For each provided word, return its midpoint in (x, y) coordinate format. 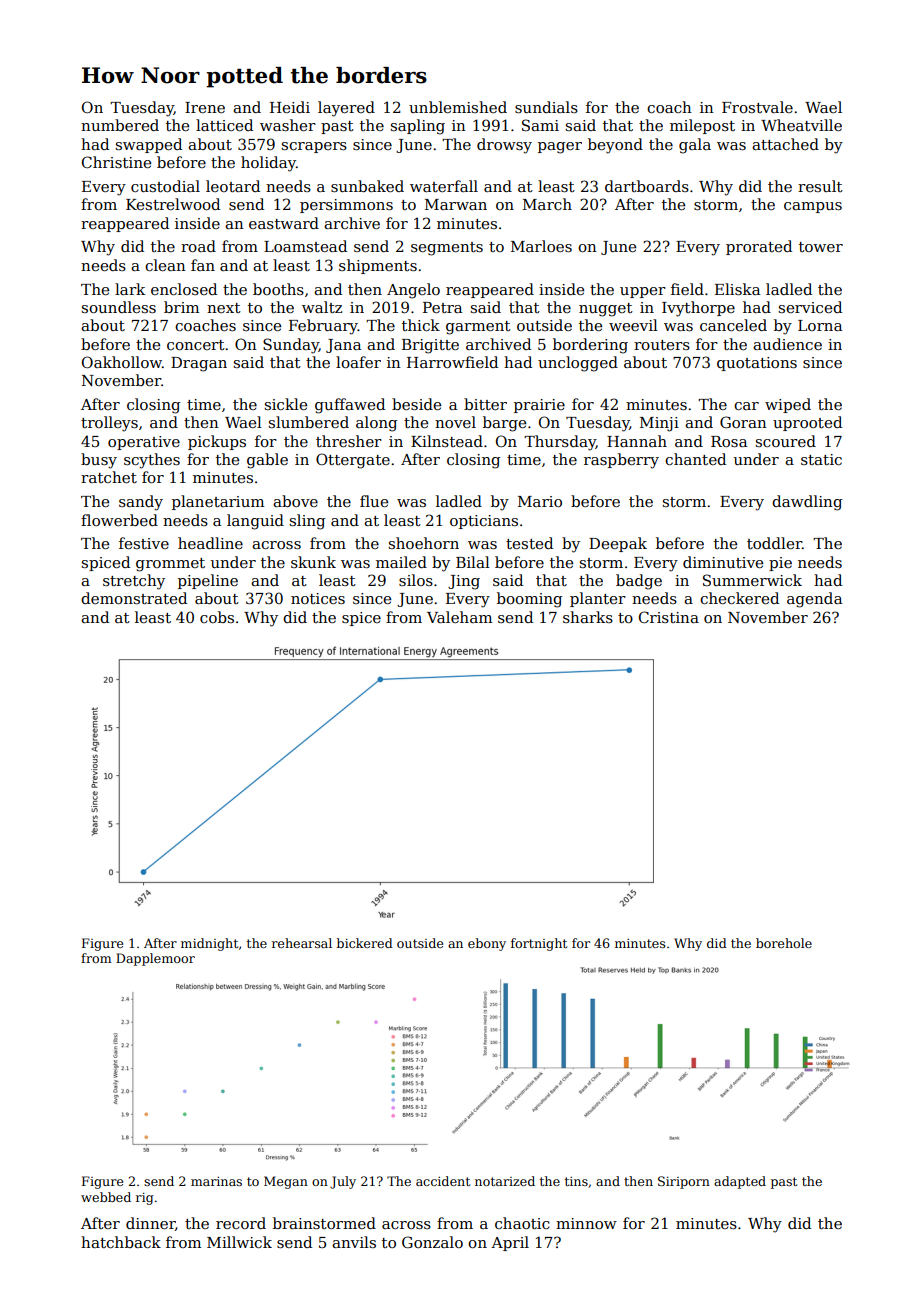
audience (787, 344)
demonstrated (134, 598)
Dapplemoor (155, 959)
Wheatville (801, 125)
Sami (540, 125)
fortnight (539, 944)
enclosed (184, 289)
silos (416, 580)
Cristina (669, 617)
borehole (784, 943)
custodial (165, 186)
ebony (487, 944)
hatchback (121, 1242)
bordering (590, 346)
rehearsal (302, 943)
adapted (740, 1182)
